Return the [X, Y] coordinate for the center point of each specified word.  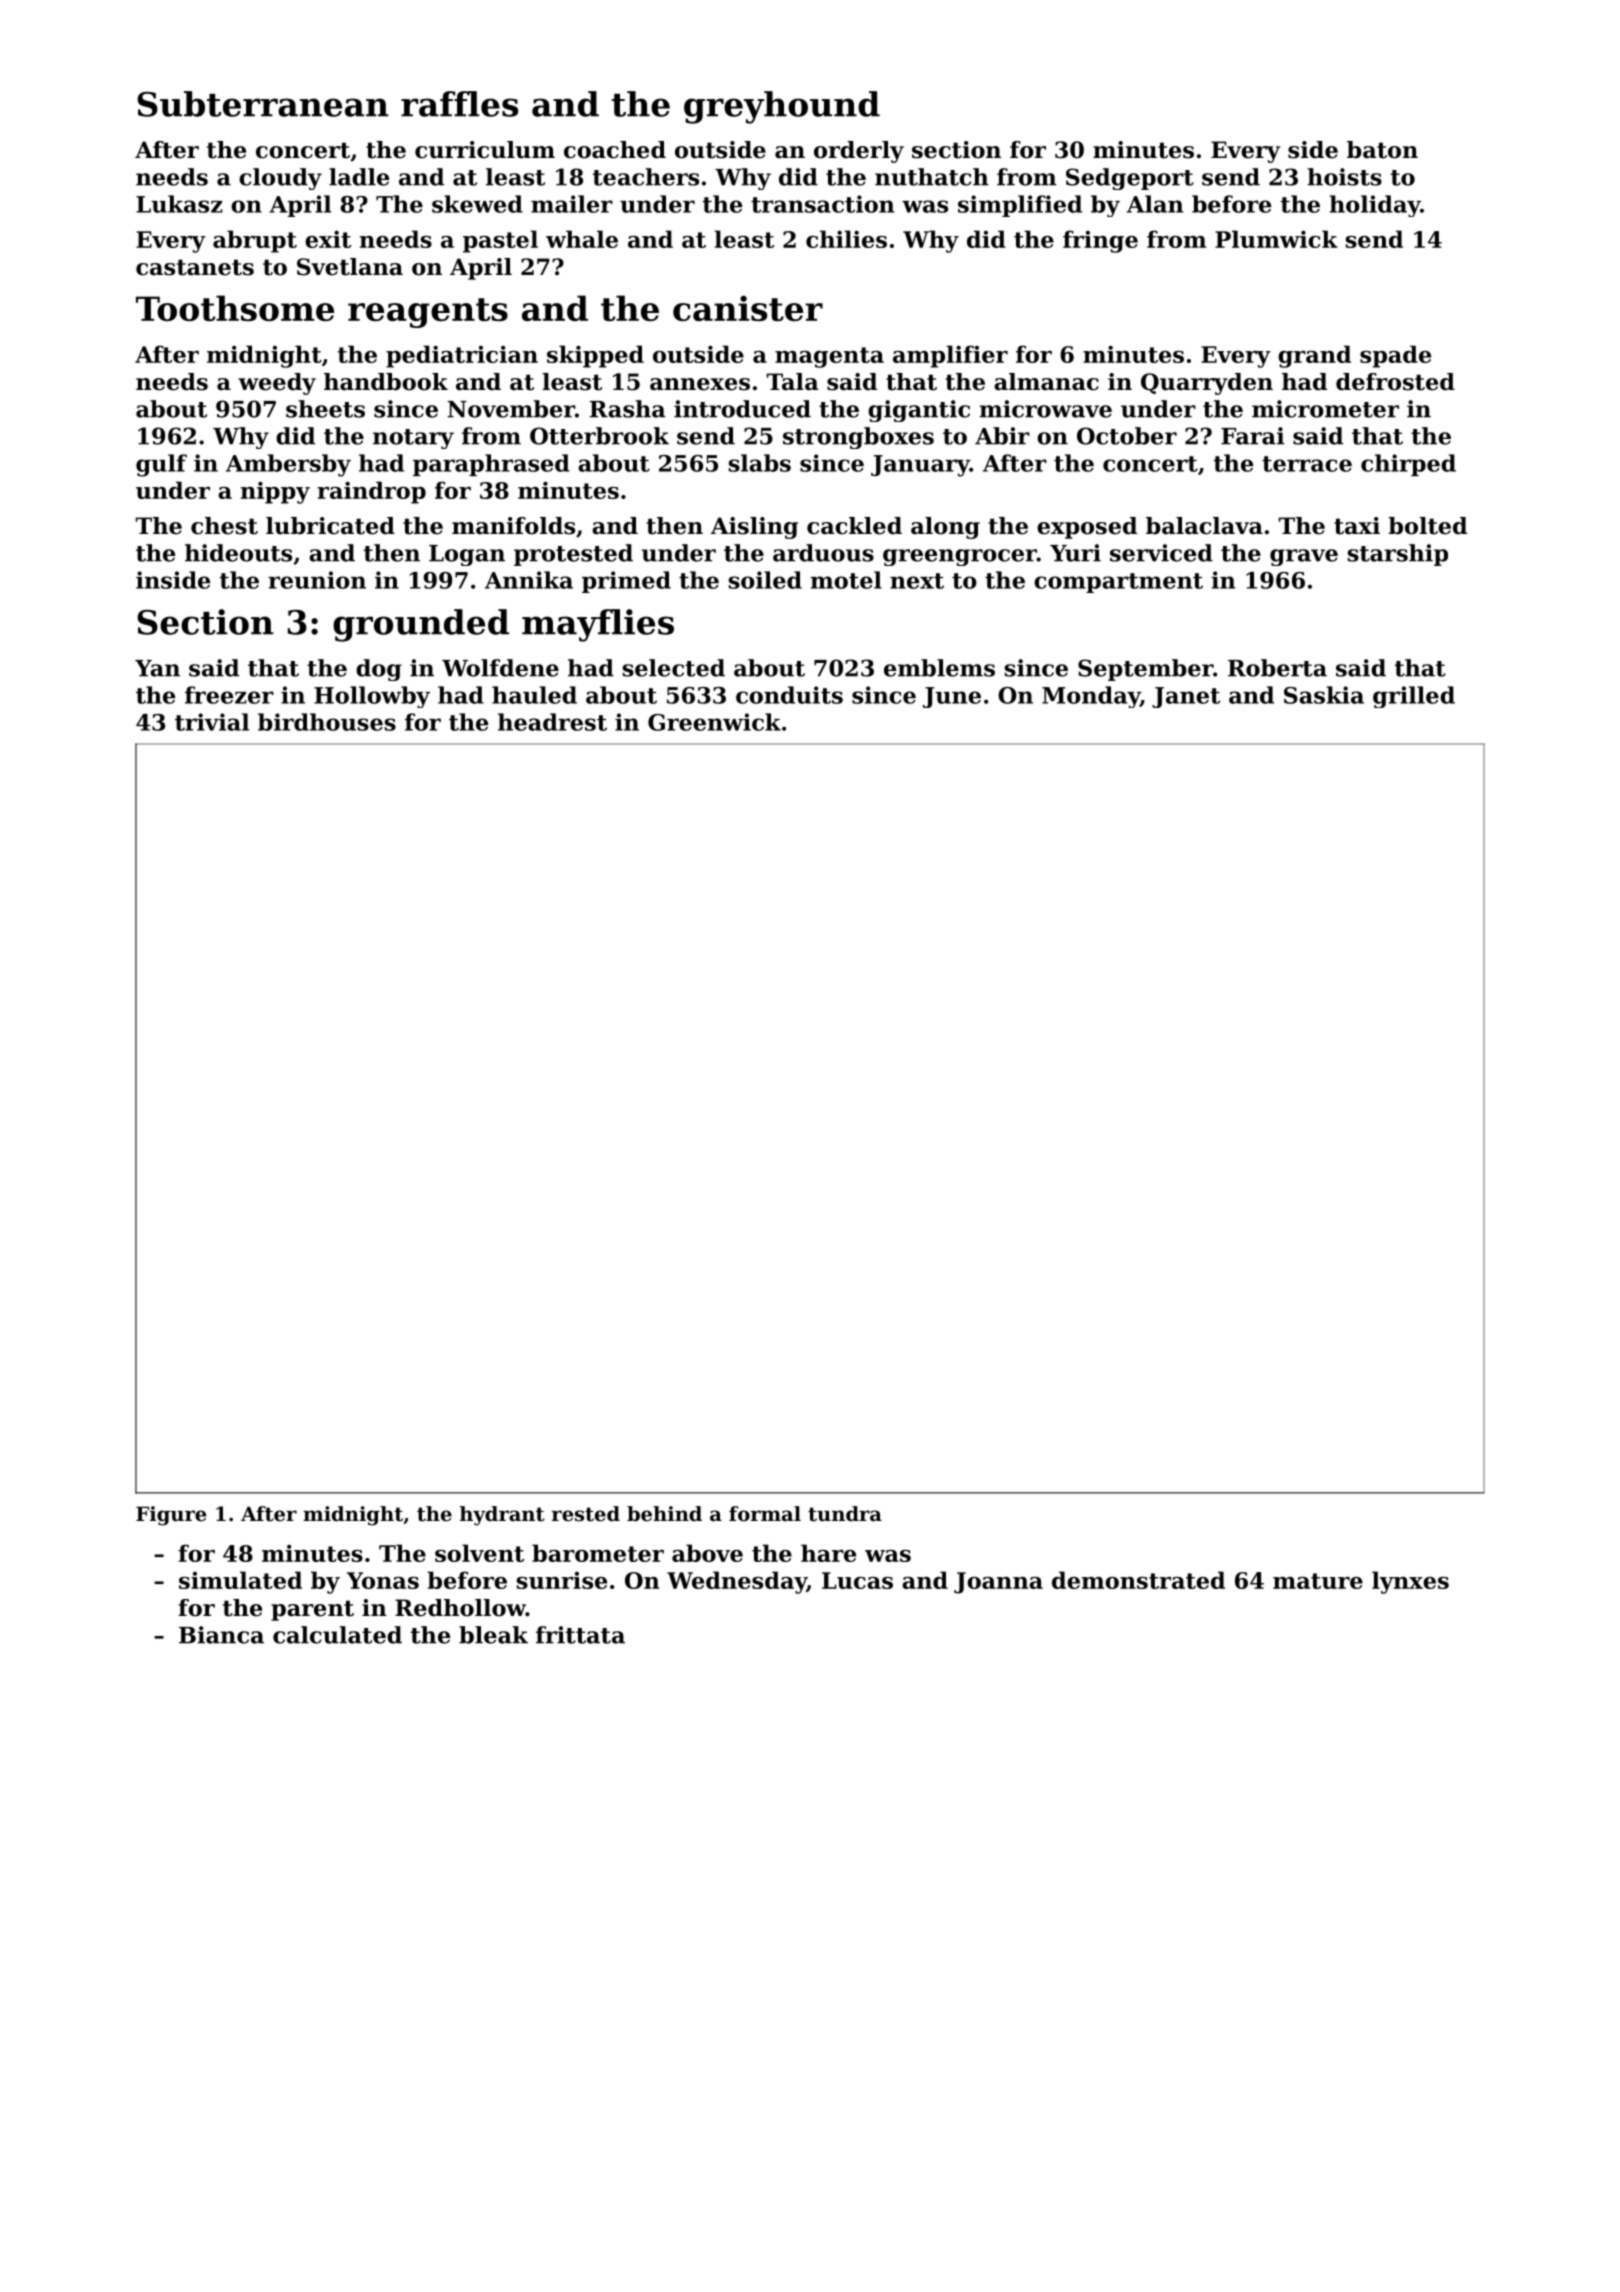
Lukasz [179, 204]
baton [1382, 150]
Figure [171, 1516]
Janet [1186, 697]
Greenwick [714, 722]
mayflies [598, 625]
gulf [161, 465]
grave [1304, 557]
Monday [1091, 697]
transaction [823, 204]
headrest [552, 722]
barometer [598, 1553]
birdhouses [327, 722]
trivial [212, 722]
